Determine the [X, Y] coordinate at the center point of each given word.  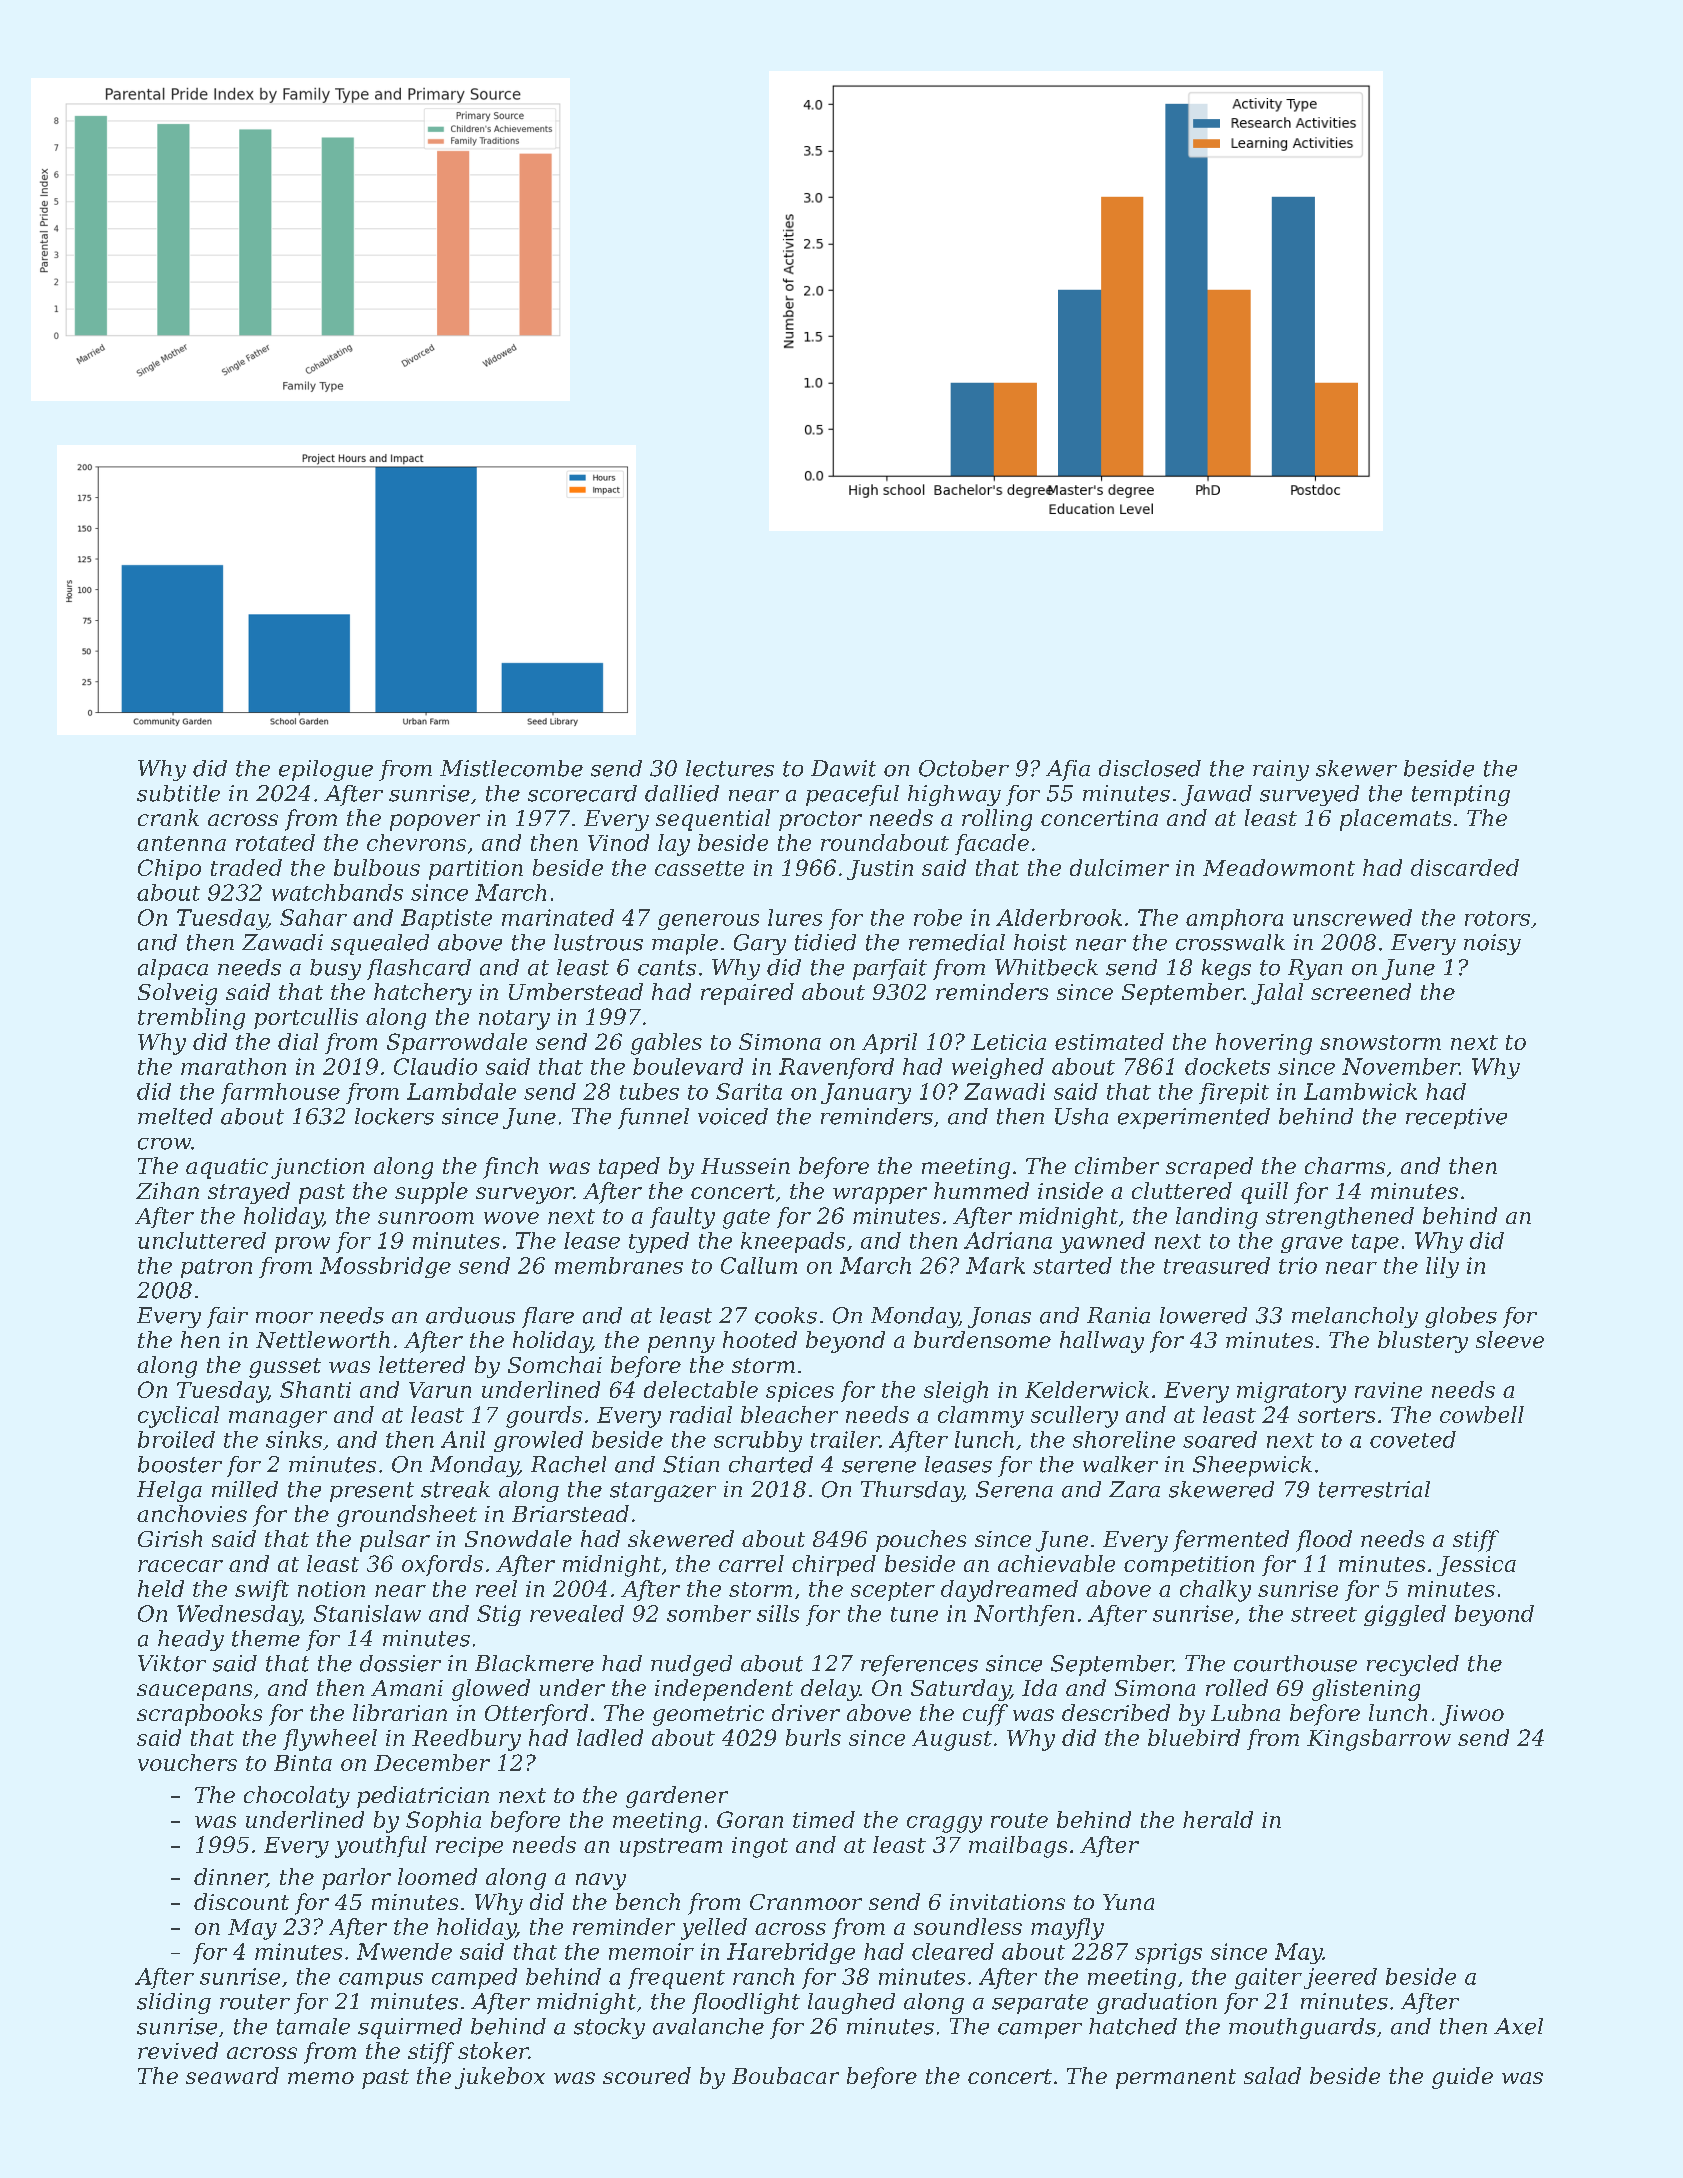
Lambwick [1360, 1091]
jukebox [500, 2078]
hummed [981, 1190]
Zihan [167, 1190]
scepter [893, 1591]
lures [795, 917]
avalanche [708, 2026]
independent [724, 1690]
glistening [1366, 1690]
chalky [1215, 1591]
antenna [181, 843]
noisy [1492, 944]
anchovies [192, 1513]
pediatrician [423, 1797]
